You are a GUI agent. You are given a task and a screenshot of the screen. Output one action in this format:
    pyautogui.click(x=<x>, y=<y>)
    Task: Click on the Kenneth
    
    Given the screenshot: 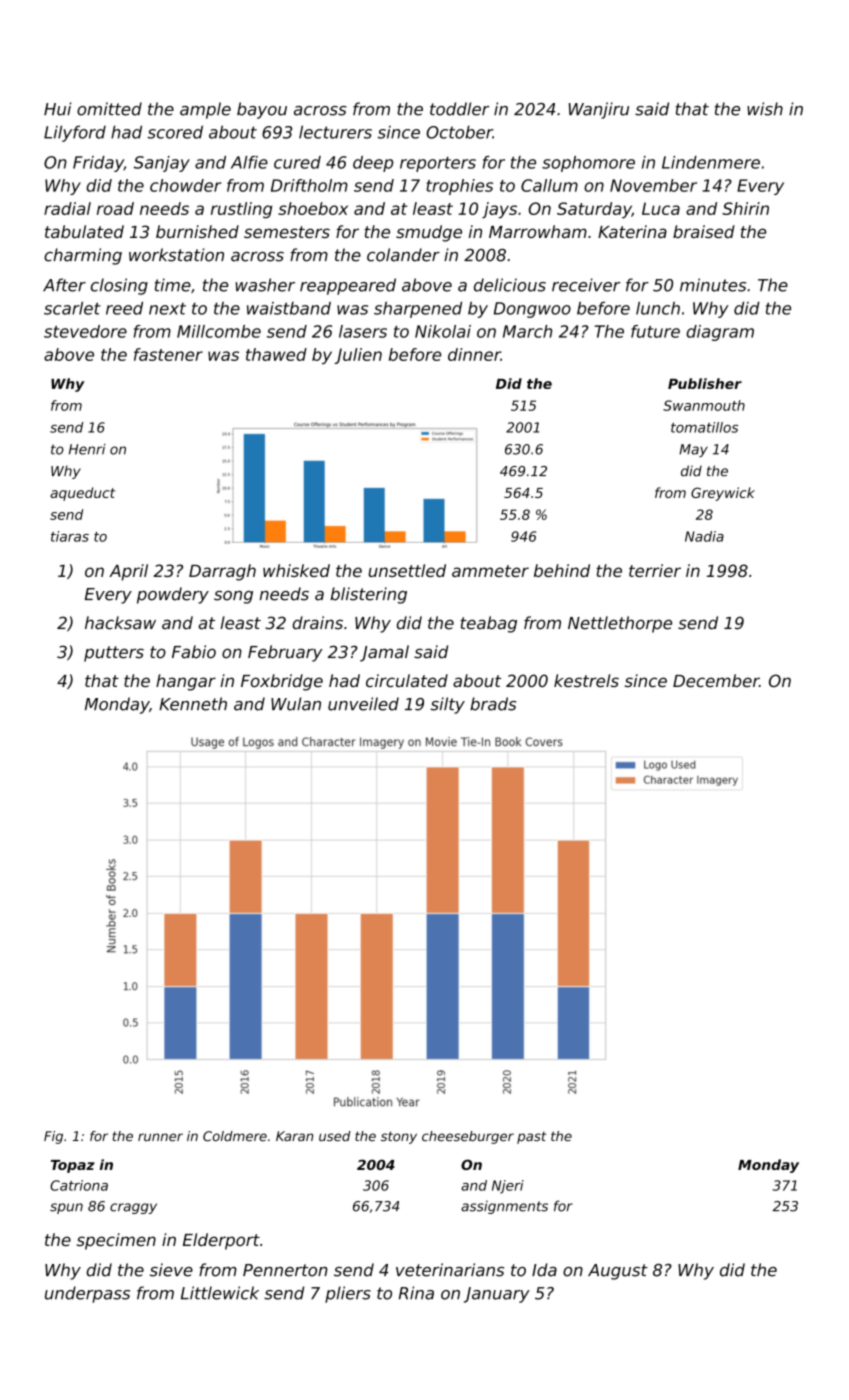 What is the action you would take?
    pyautogui.click(x=193, y=704)
